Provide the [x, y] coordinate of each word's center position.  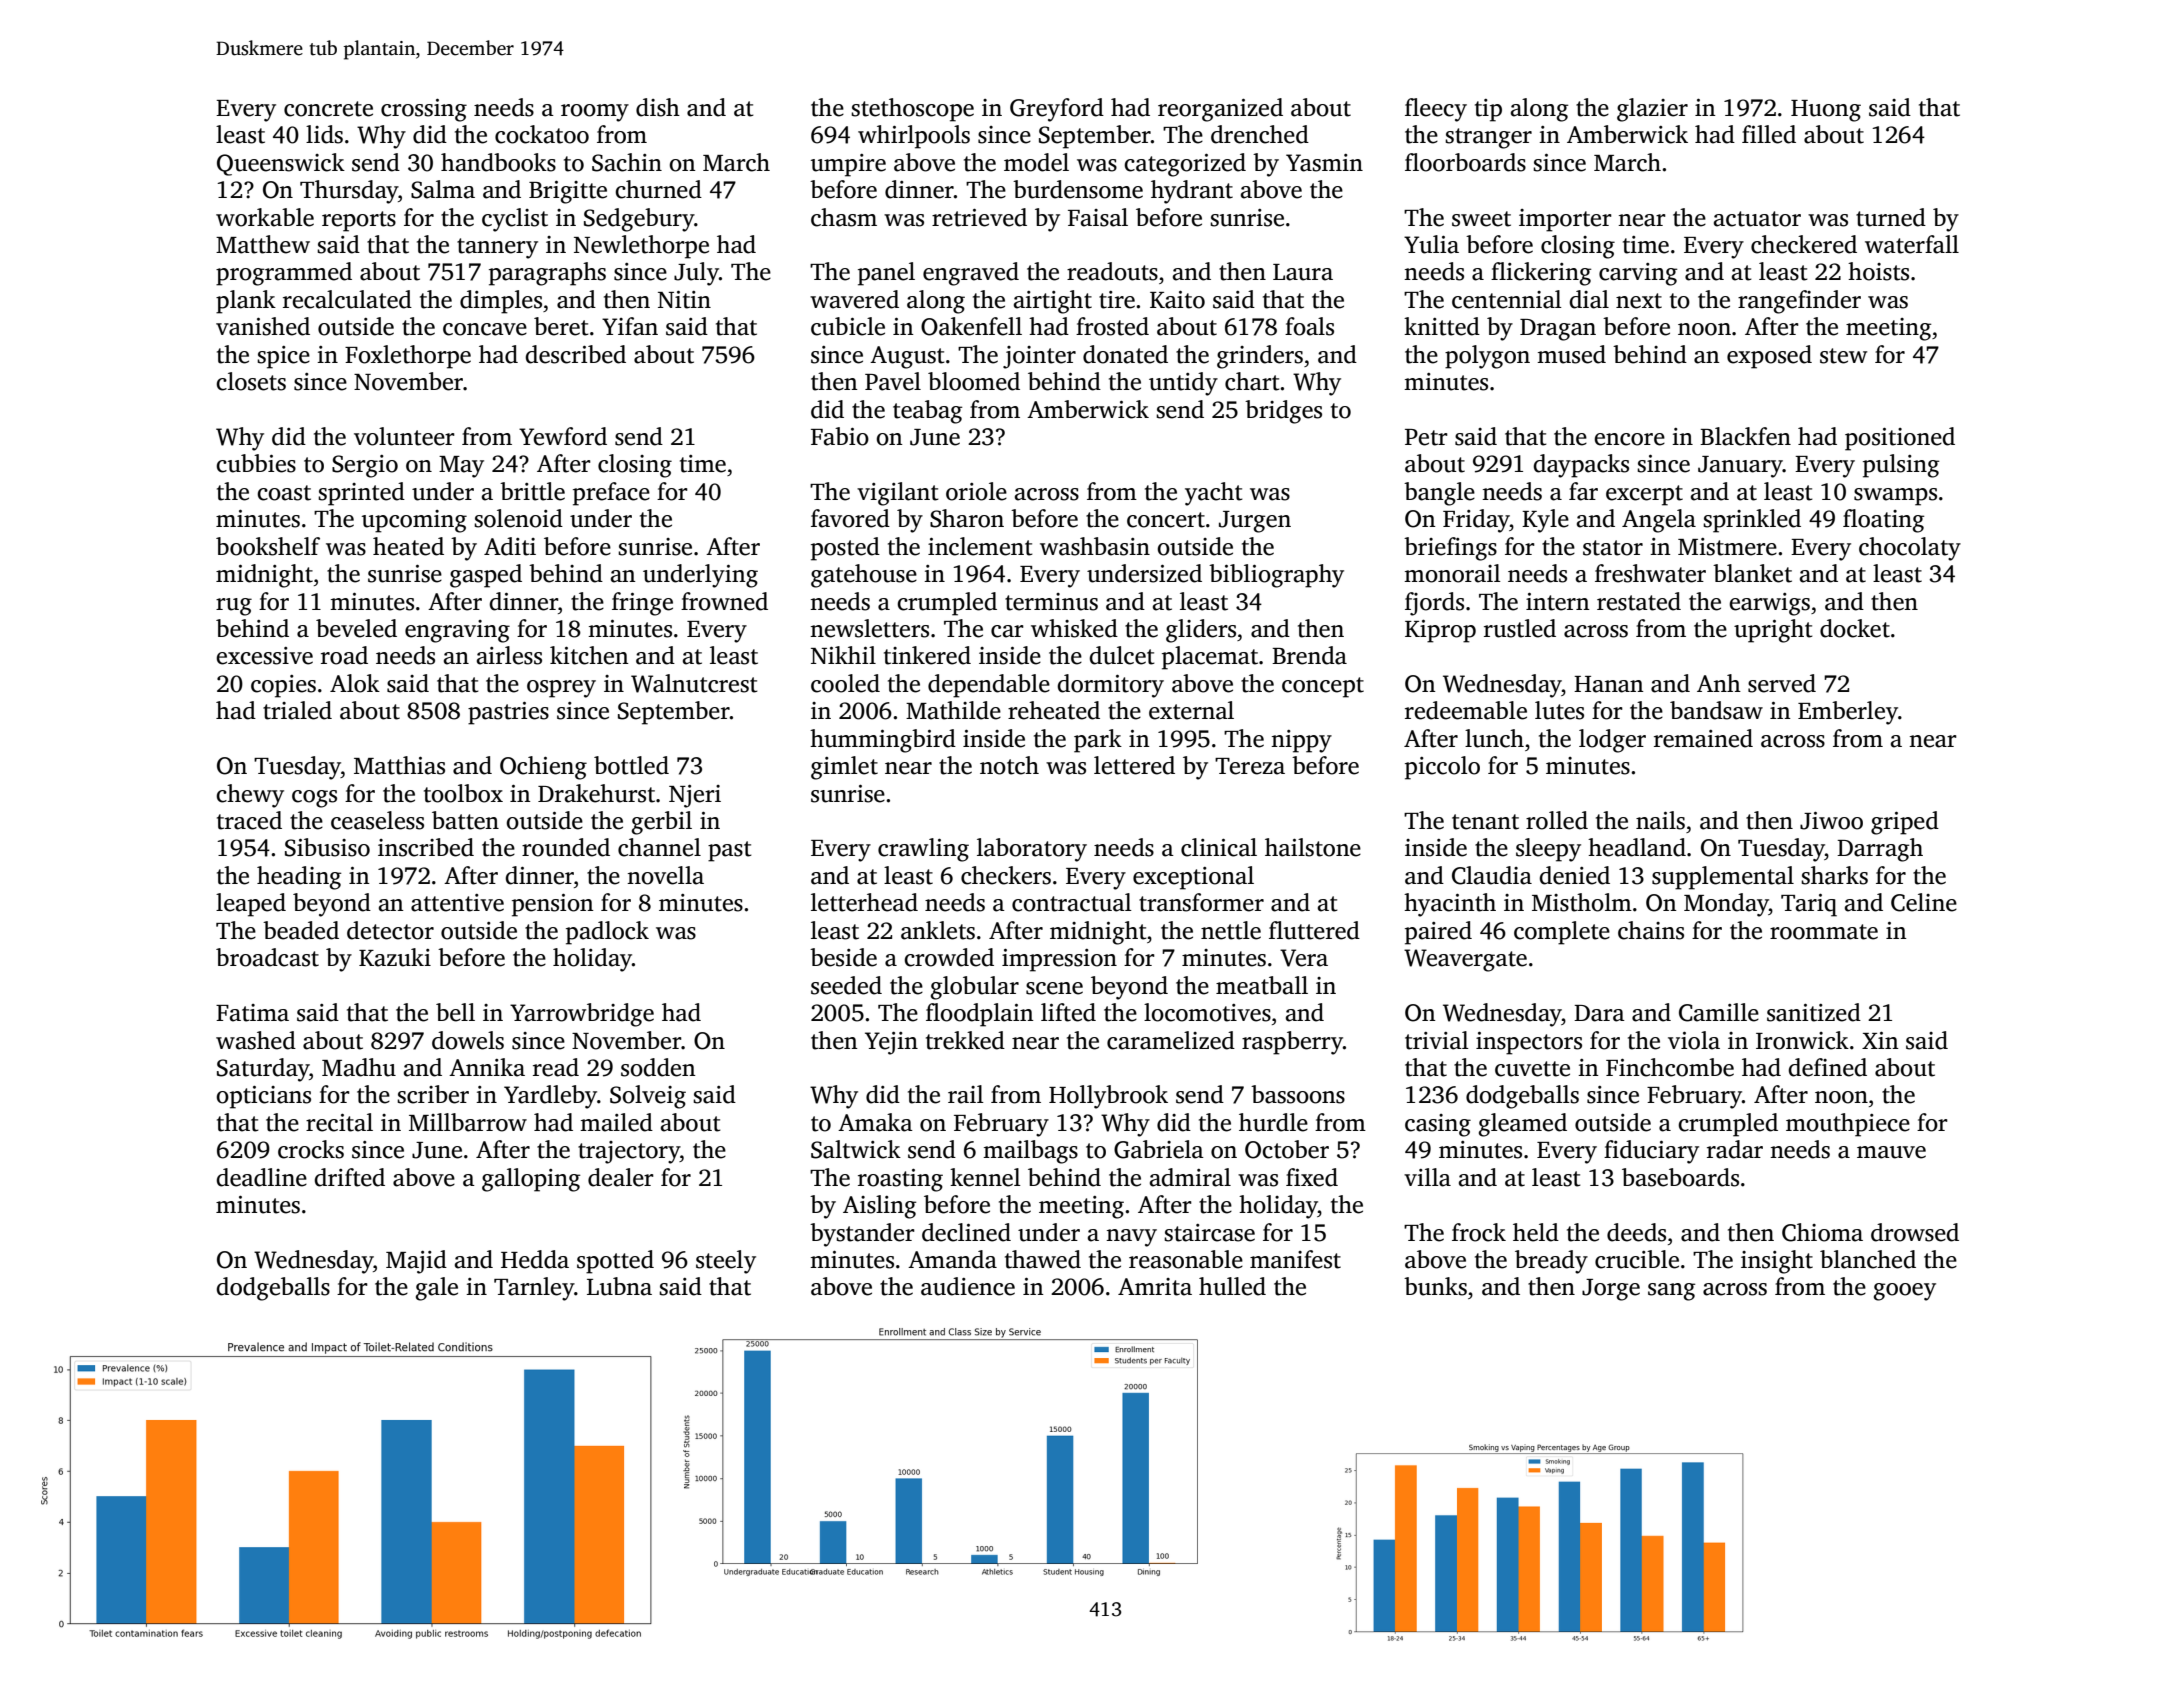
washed [256, 1040]
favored [850, 518]
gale [437, 1289]
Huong [1826, 111]
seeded [846, 985]
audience [968, 1286]
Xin [1880, 1040]
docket [1855, 628]
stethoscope [912, 110]
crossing [424, 110]
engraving [457, 631]
